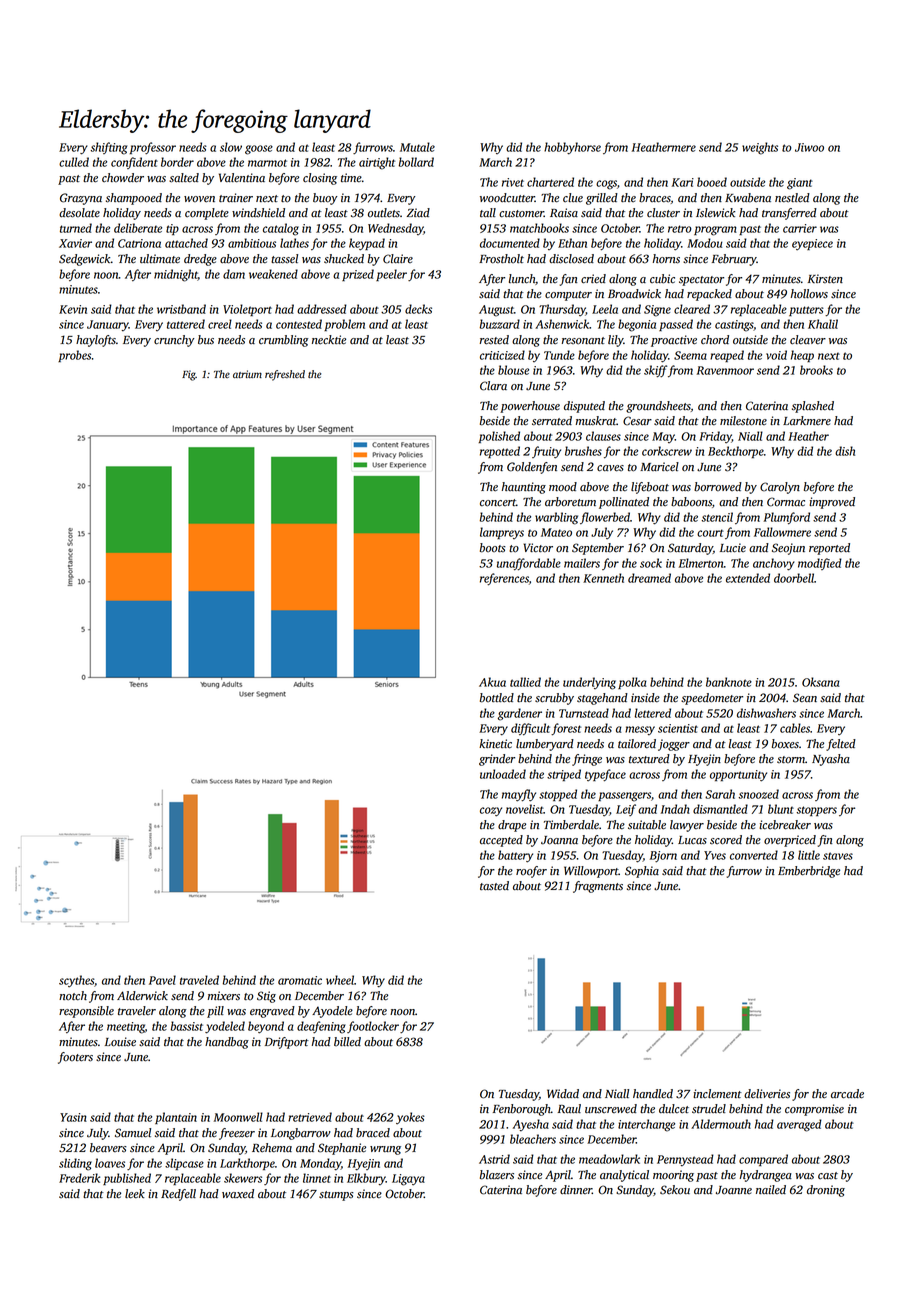 The height and width of the document is (1308, 924). What do you see at coordinates (809, 147) in the document?
I see `Jiwoo` at bounding box center [809, 147].
